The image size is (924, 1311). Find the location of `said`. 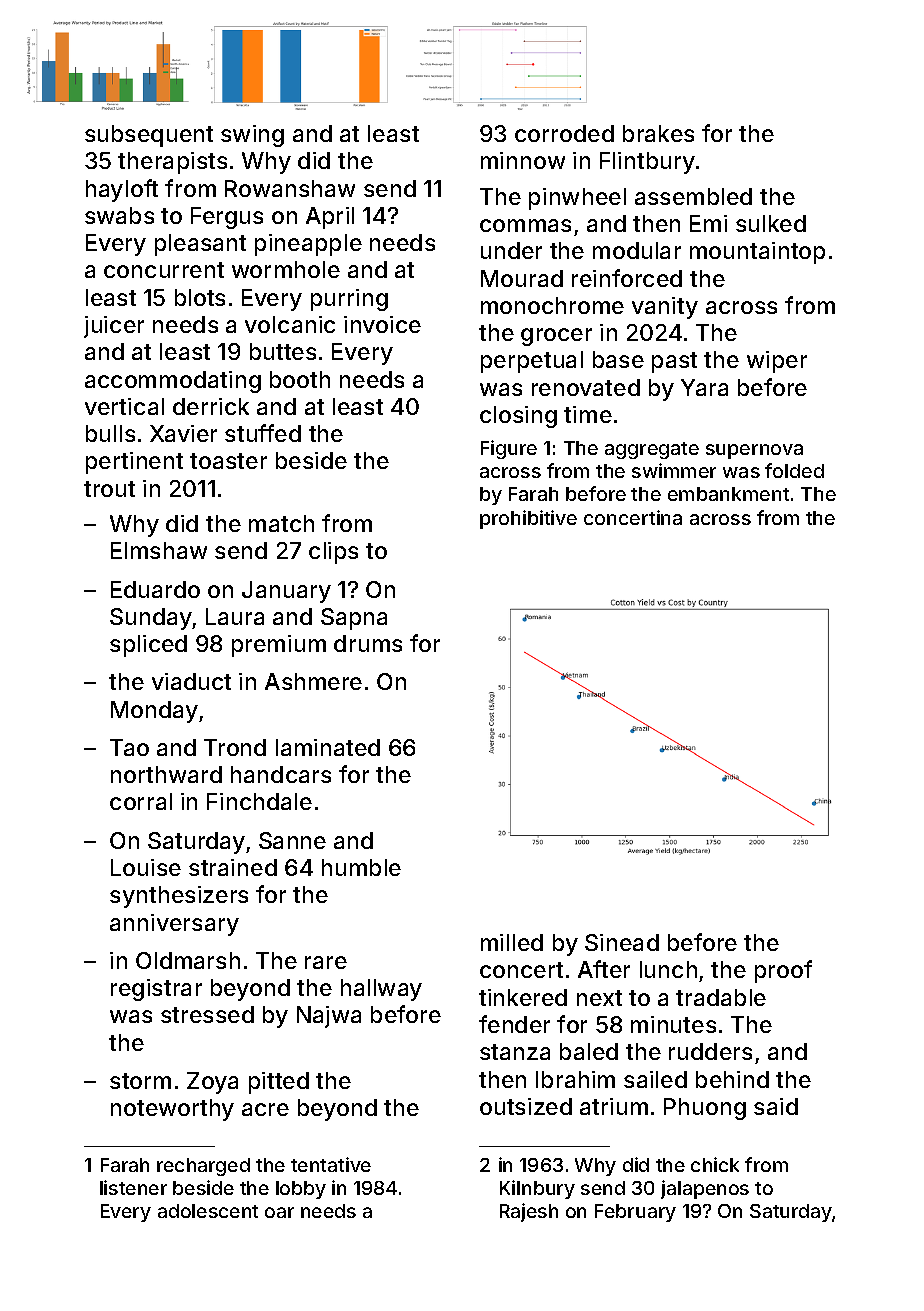

said is located at coordinates (776, 1106).
